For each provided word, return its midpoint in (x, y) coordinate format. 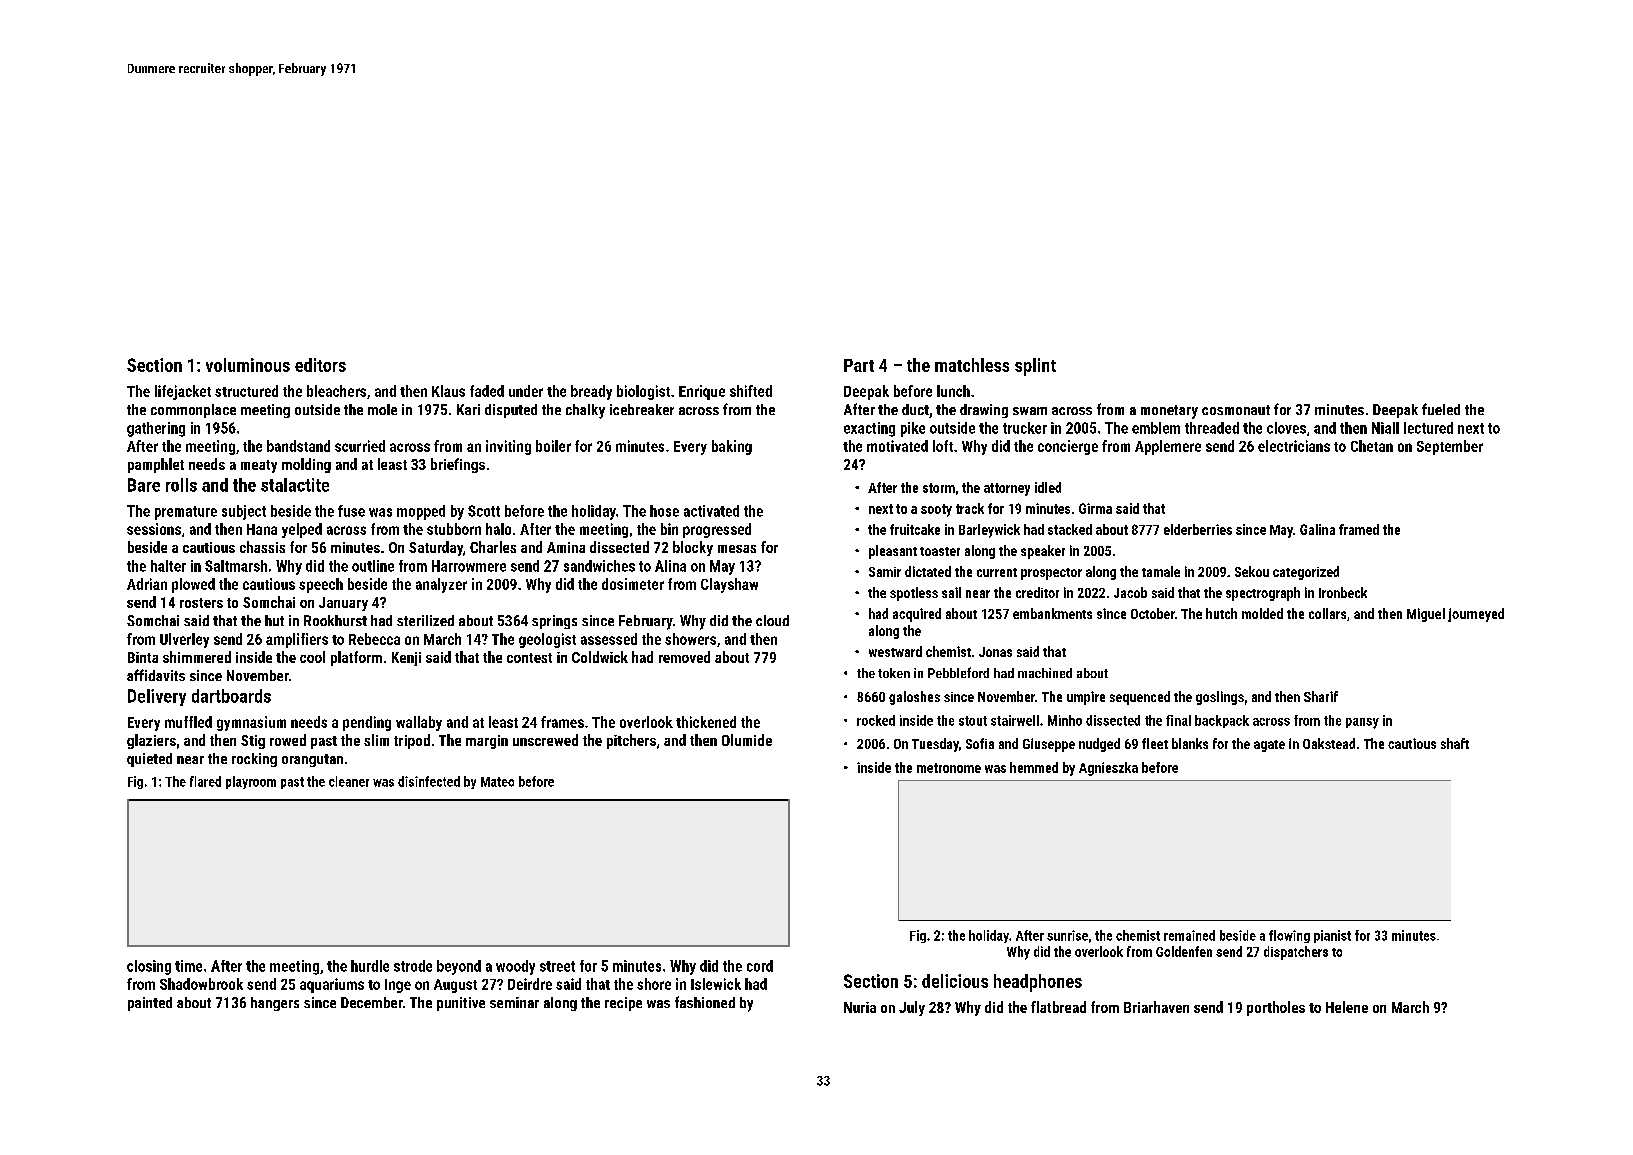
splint (1035, 367)
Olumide (747, 740)
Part (859, 365)
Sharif (1321, 696)
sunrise (1067, 935)
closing (149, 967)
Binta (143, 657)
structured (246, 391)
